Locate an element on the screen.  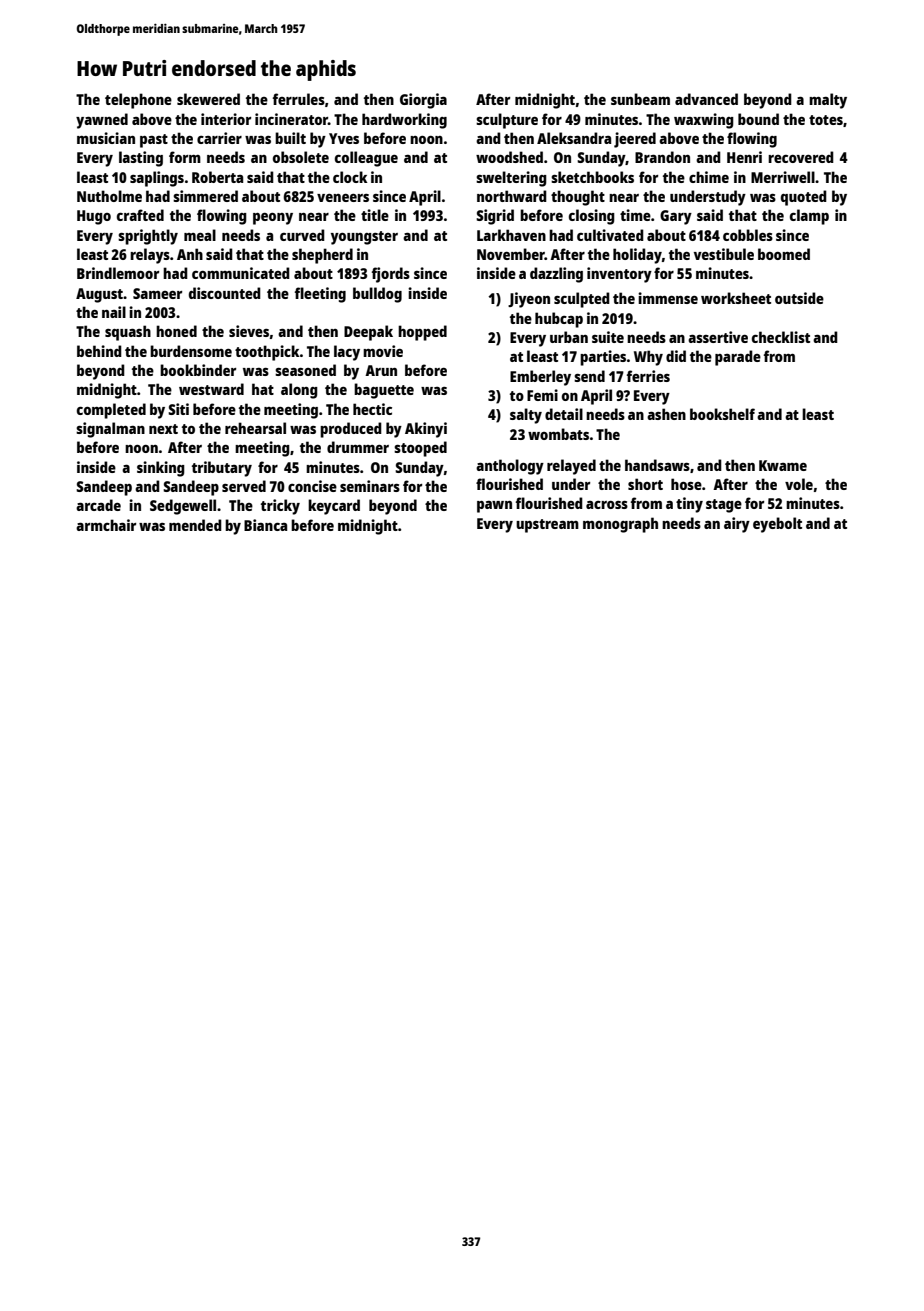
arcade is located at coordinates (98, 505).
